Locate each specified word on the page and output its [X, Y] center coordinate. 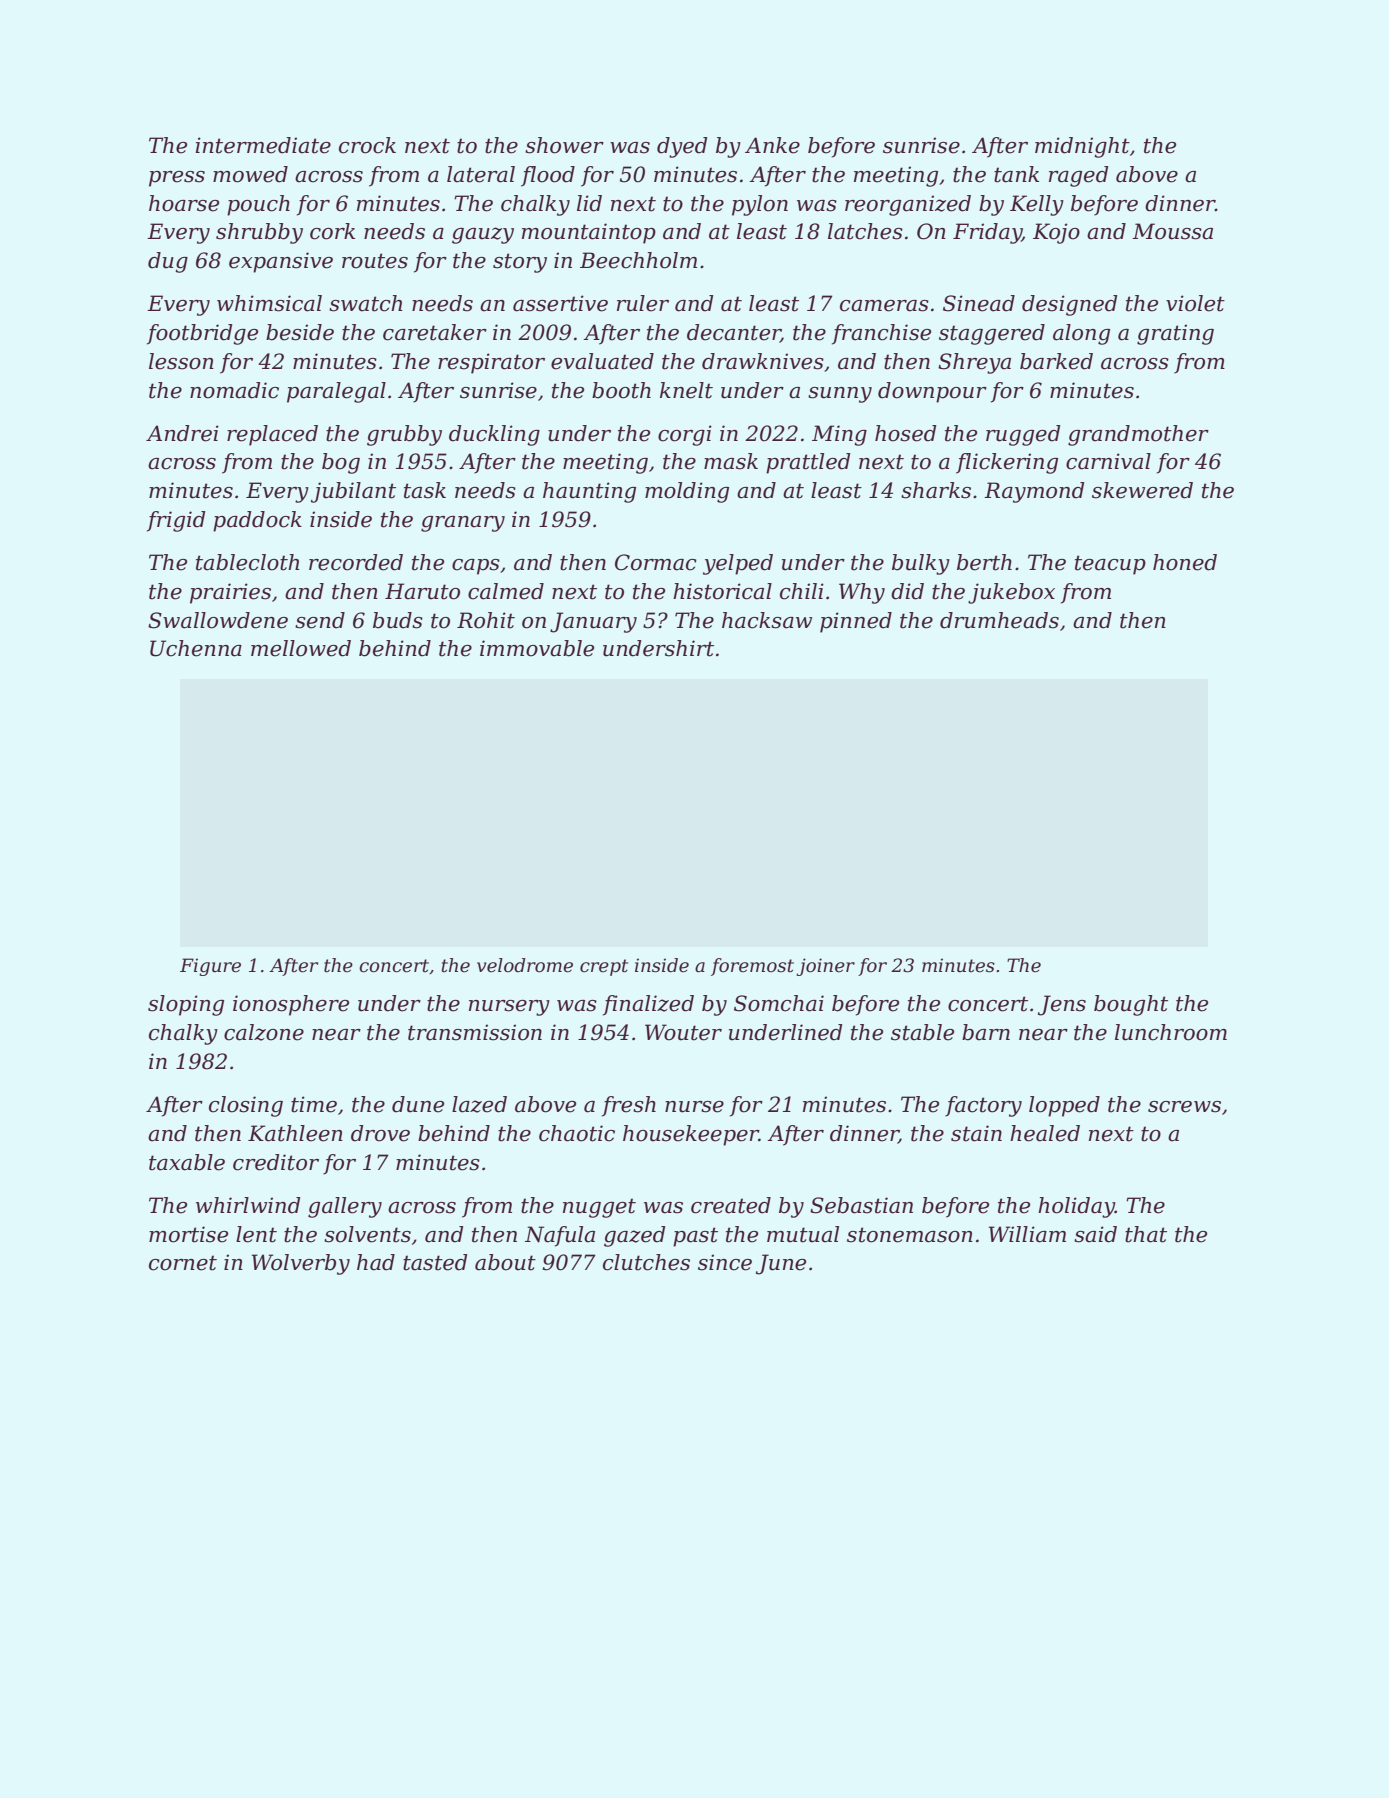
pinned [856, 622]
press [177, 179]
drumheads [999, 620]
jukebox [1011, 593]
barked [1056, 361]
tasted [435, 1262]
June [781, 1264]
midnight [1082, 147]
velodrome [525, 965]
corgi [685, 435]
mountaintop [589, 233]
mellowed [301, 648]
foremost [752, 967]
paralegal [336, 392]
